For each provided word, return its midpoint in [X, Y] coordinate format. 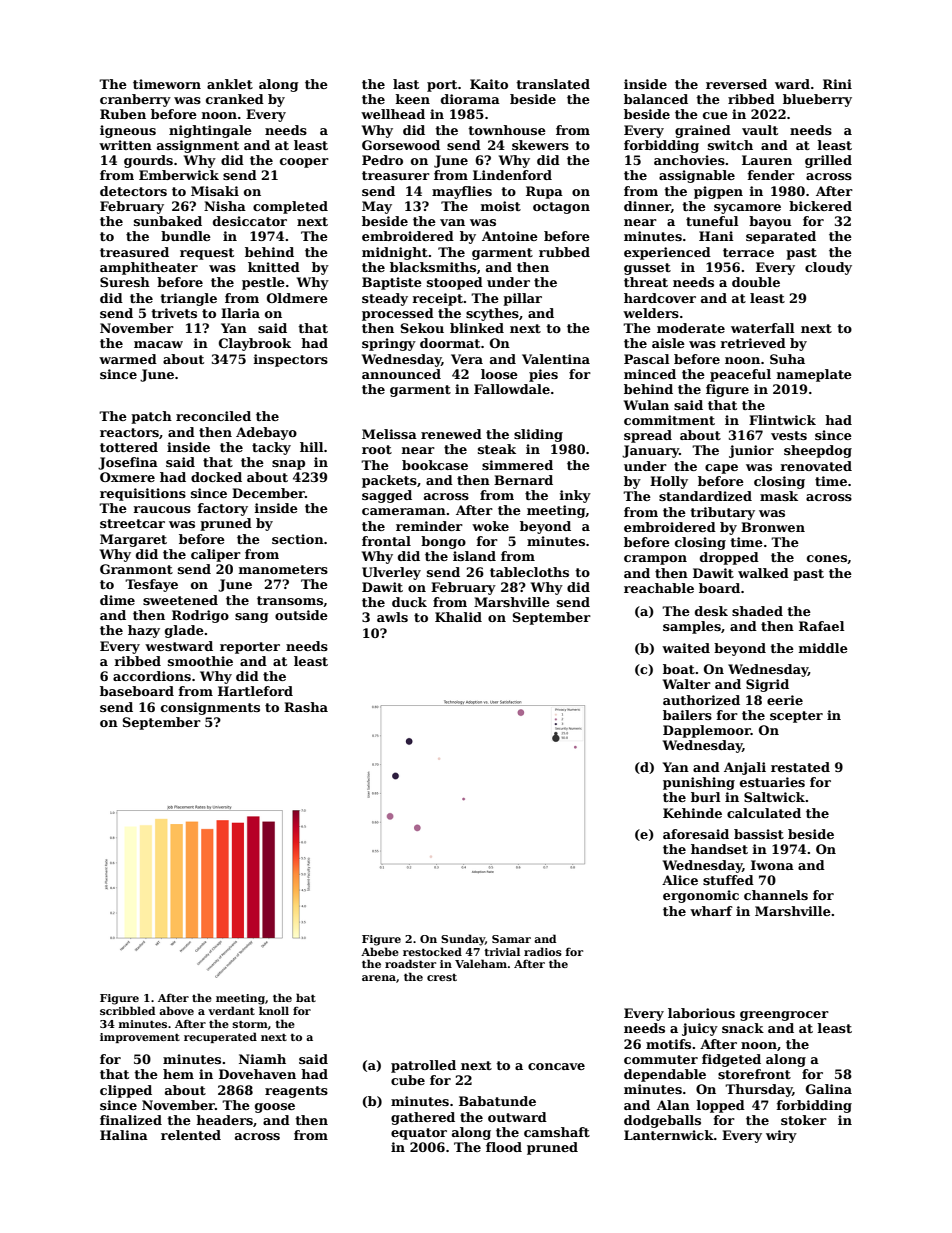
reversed [736, 84]
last [406, 84]
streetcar [132, 523]
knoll [274, 1010]
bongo [443, 542]
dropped [729, 558]
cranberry [135, 100]
